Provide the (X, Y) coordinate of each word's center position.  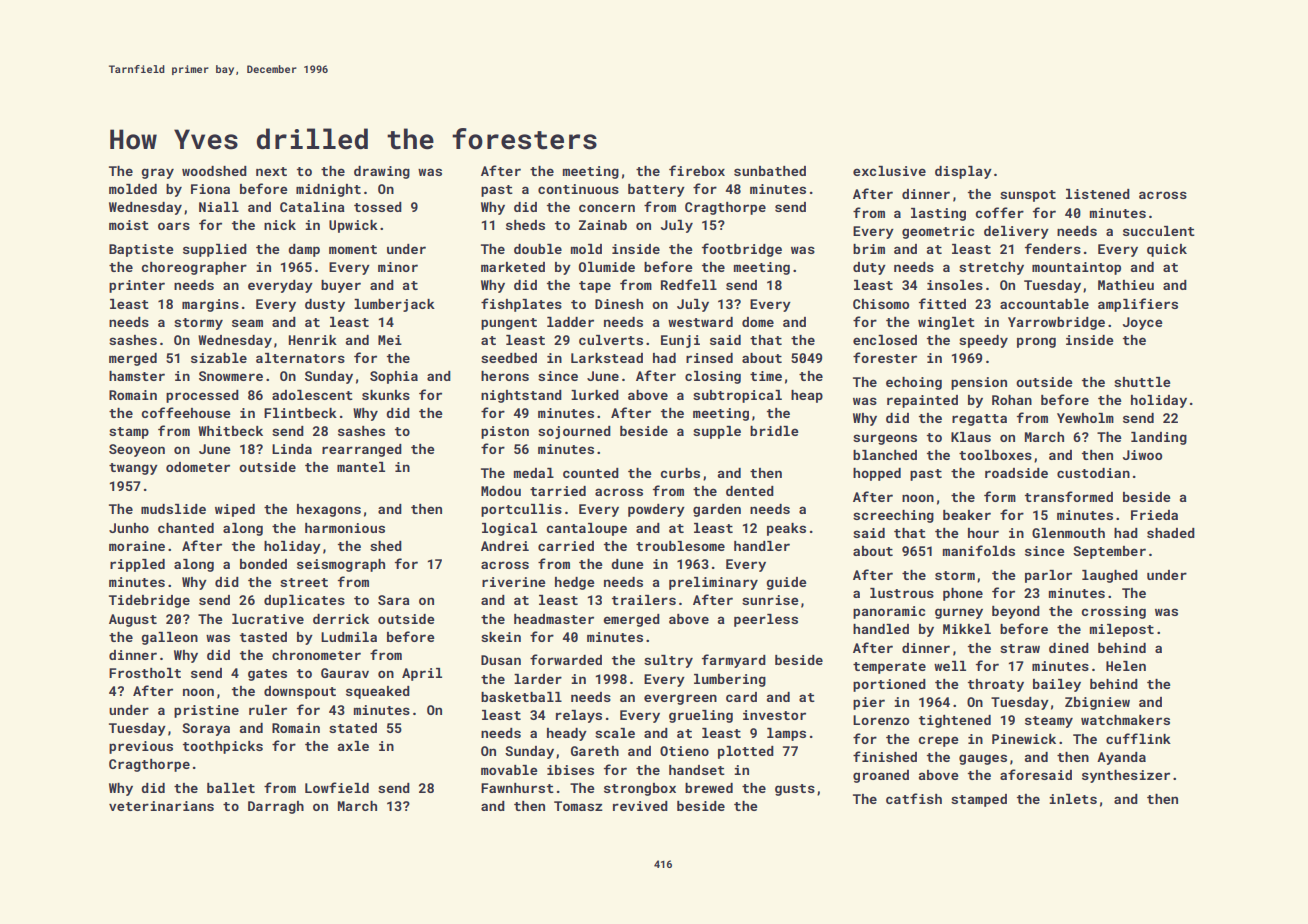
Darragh (276, 807)
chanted (186, 528)
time (766, 376)
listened (1098, 194)
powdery (656, 510)
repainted (922, 401)
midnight (328, 190)
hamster (137, 376)
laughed (1110, 576)
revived (640, 806)
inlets (1073, 799)
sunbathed (770, 171)
